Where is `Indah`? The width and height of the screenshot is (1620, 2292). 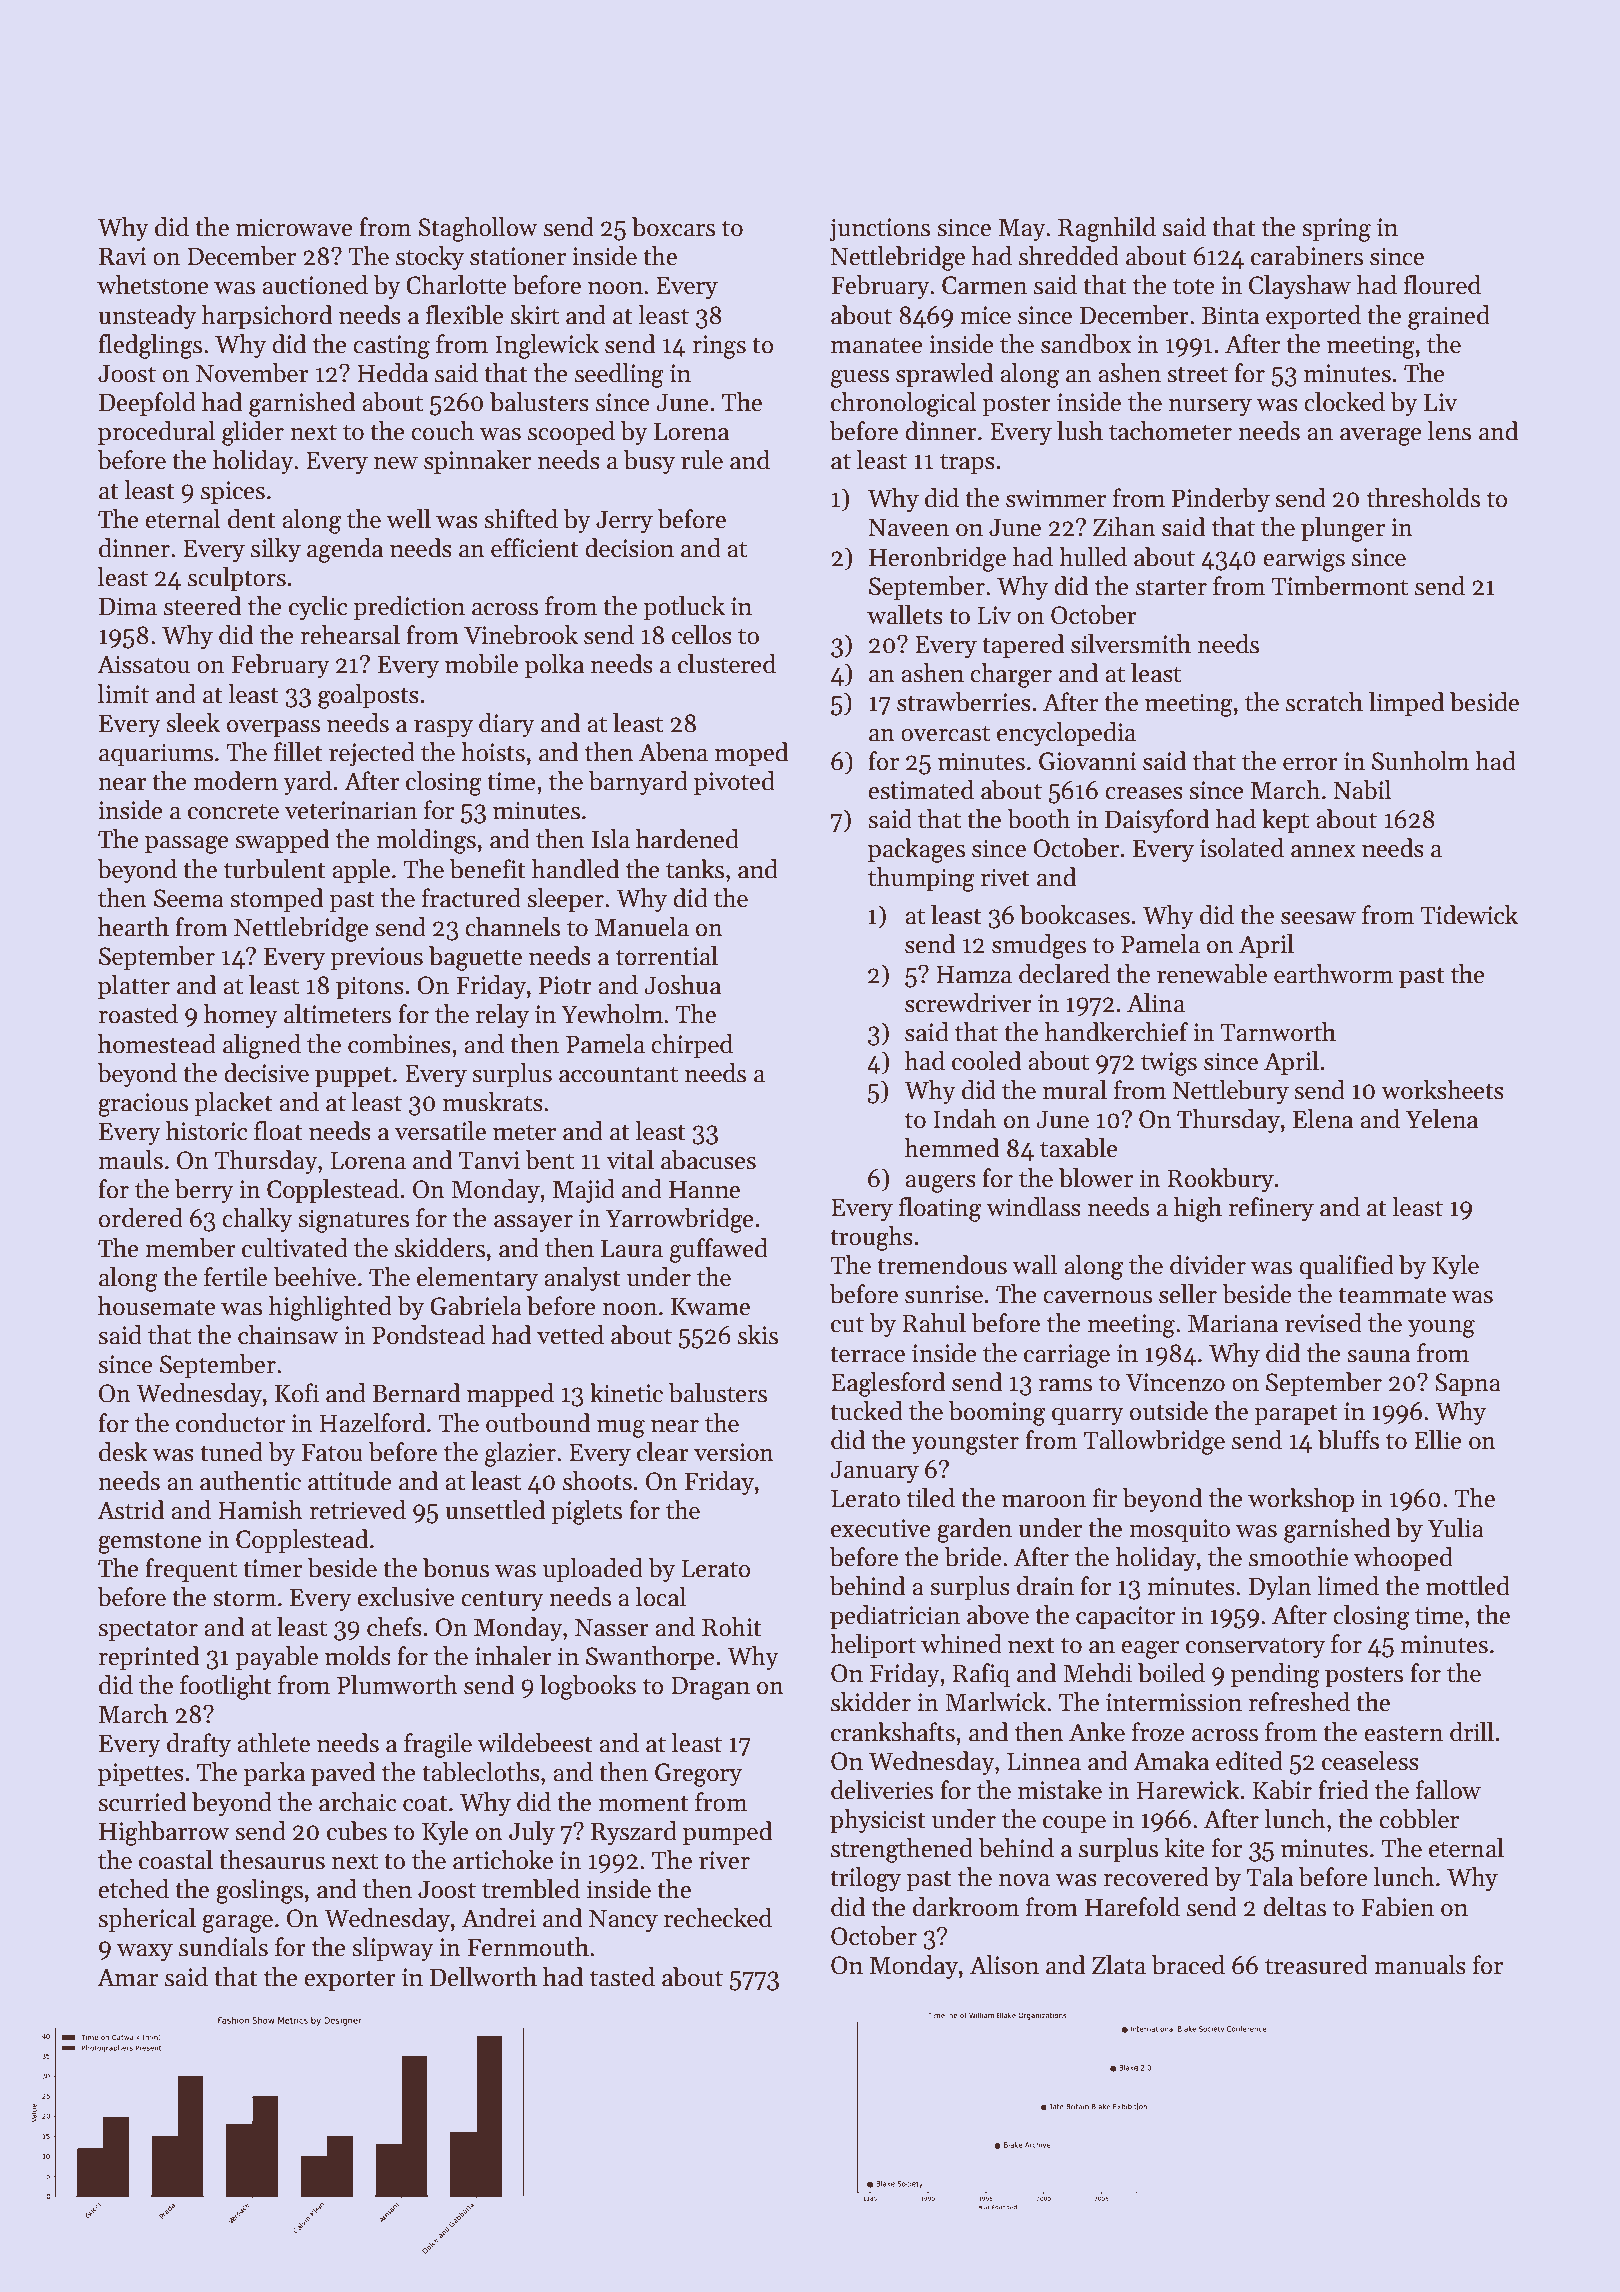 Indah is located at coordinates (965, 1119).
